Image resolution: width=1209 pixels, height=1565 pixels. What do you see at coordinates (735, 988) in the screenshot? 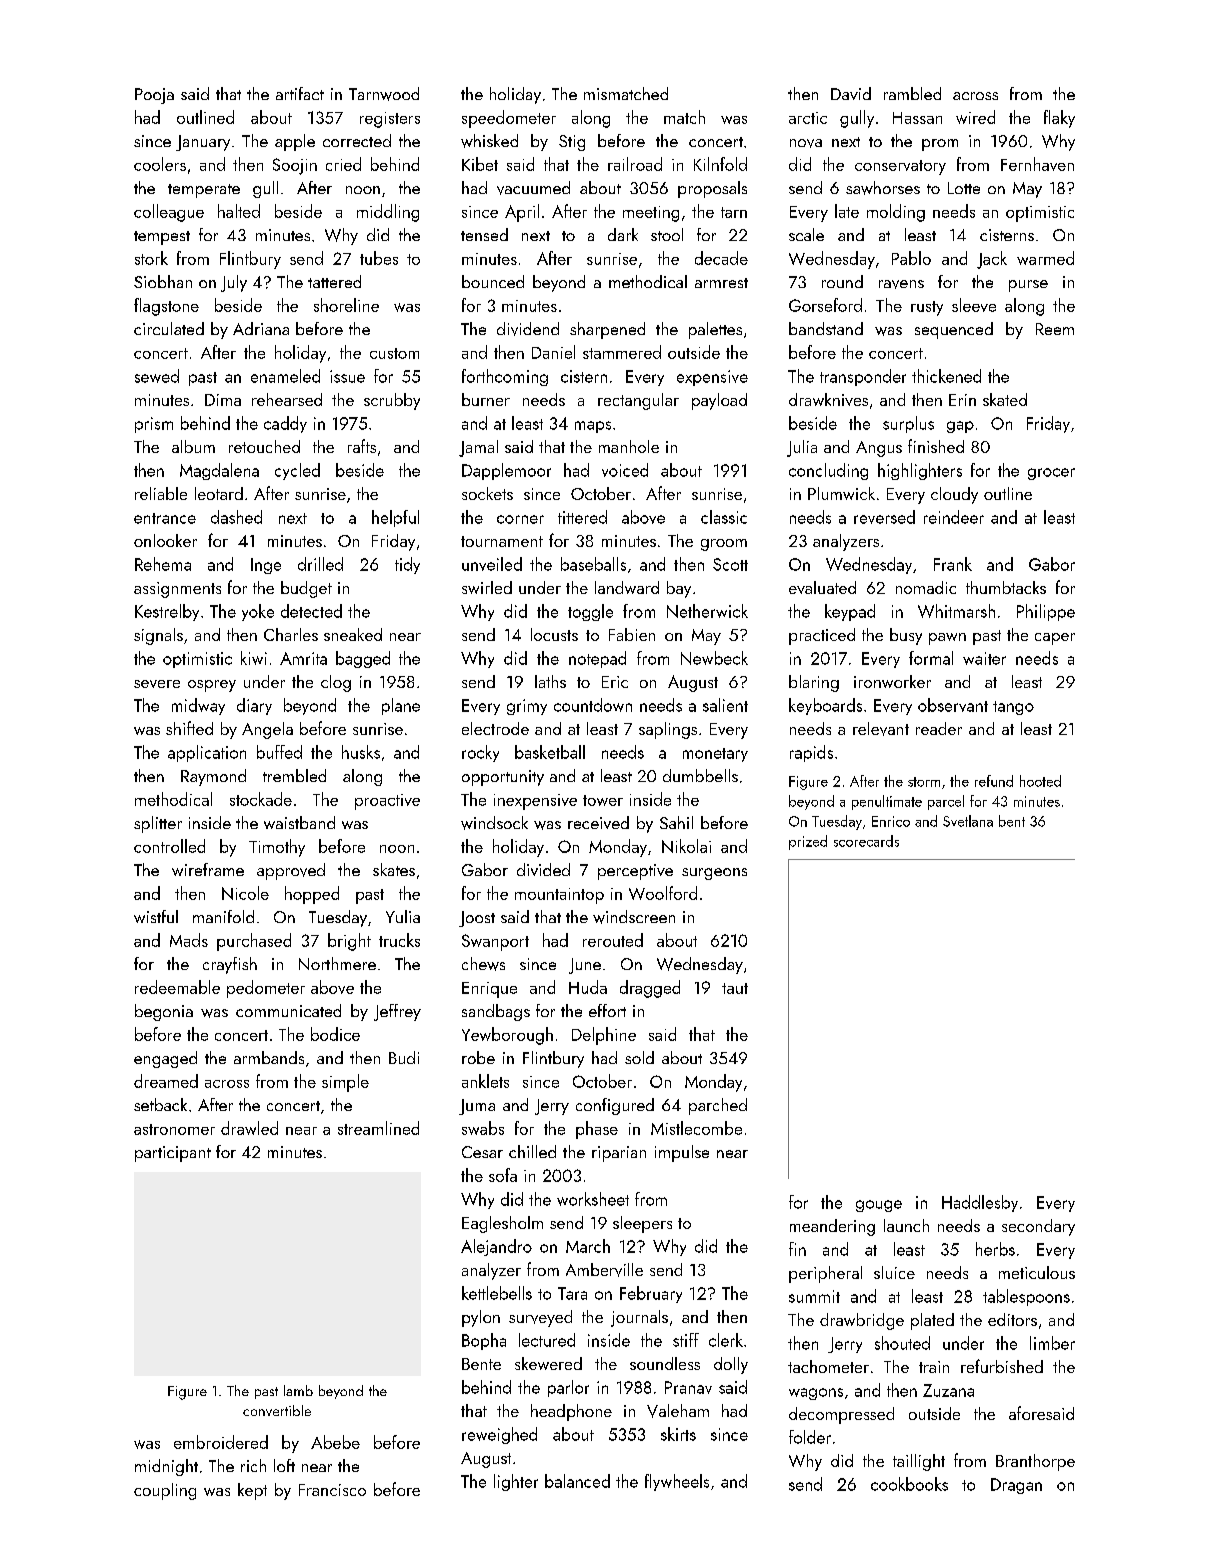
I see `taut` at bounding box center [735, 988].
